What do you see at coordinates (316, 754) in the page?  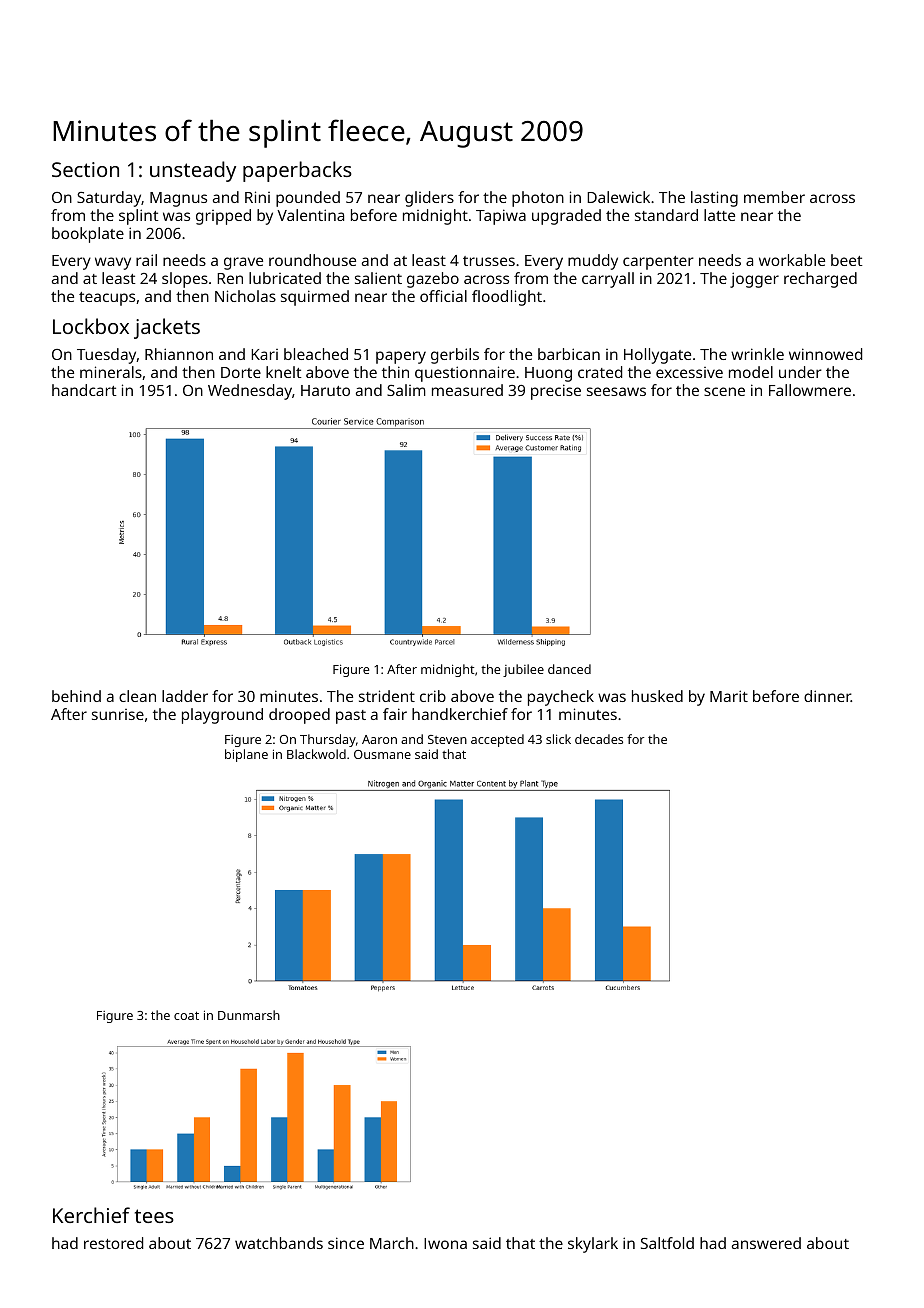 I see `Blackwold` at bounding box center [316, 754].
